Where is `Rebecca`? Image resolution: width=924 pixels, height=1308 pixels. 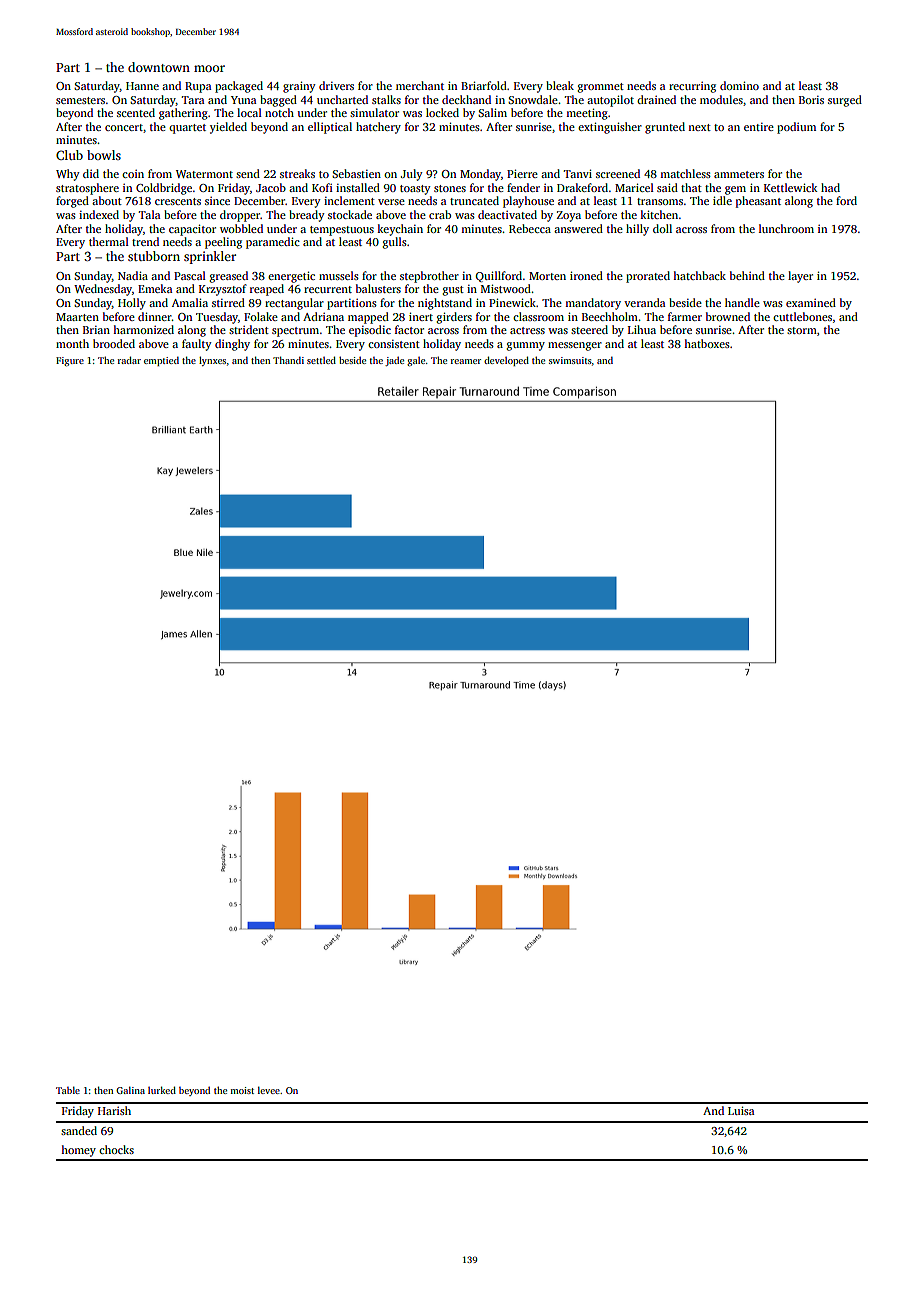
Rebecca is located at coordinates (530, 228).
